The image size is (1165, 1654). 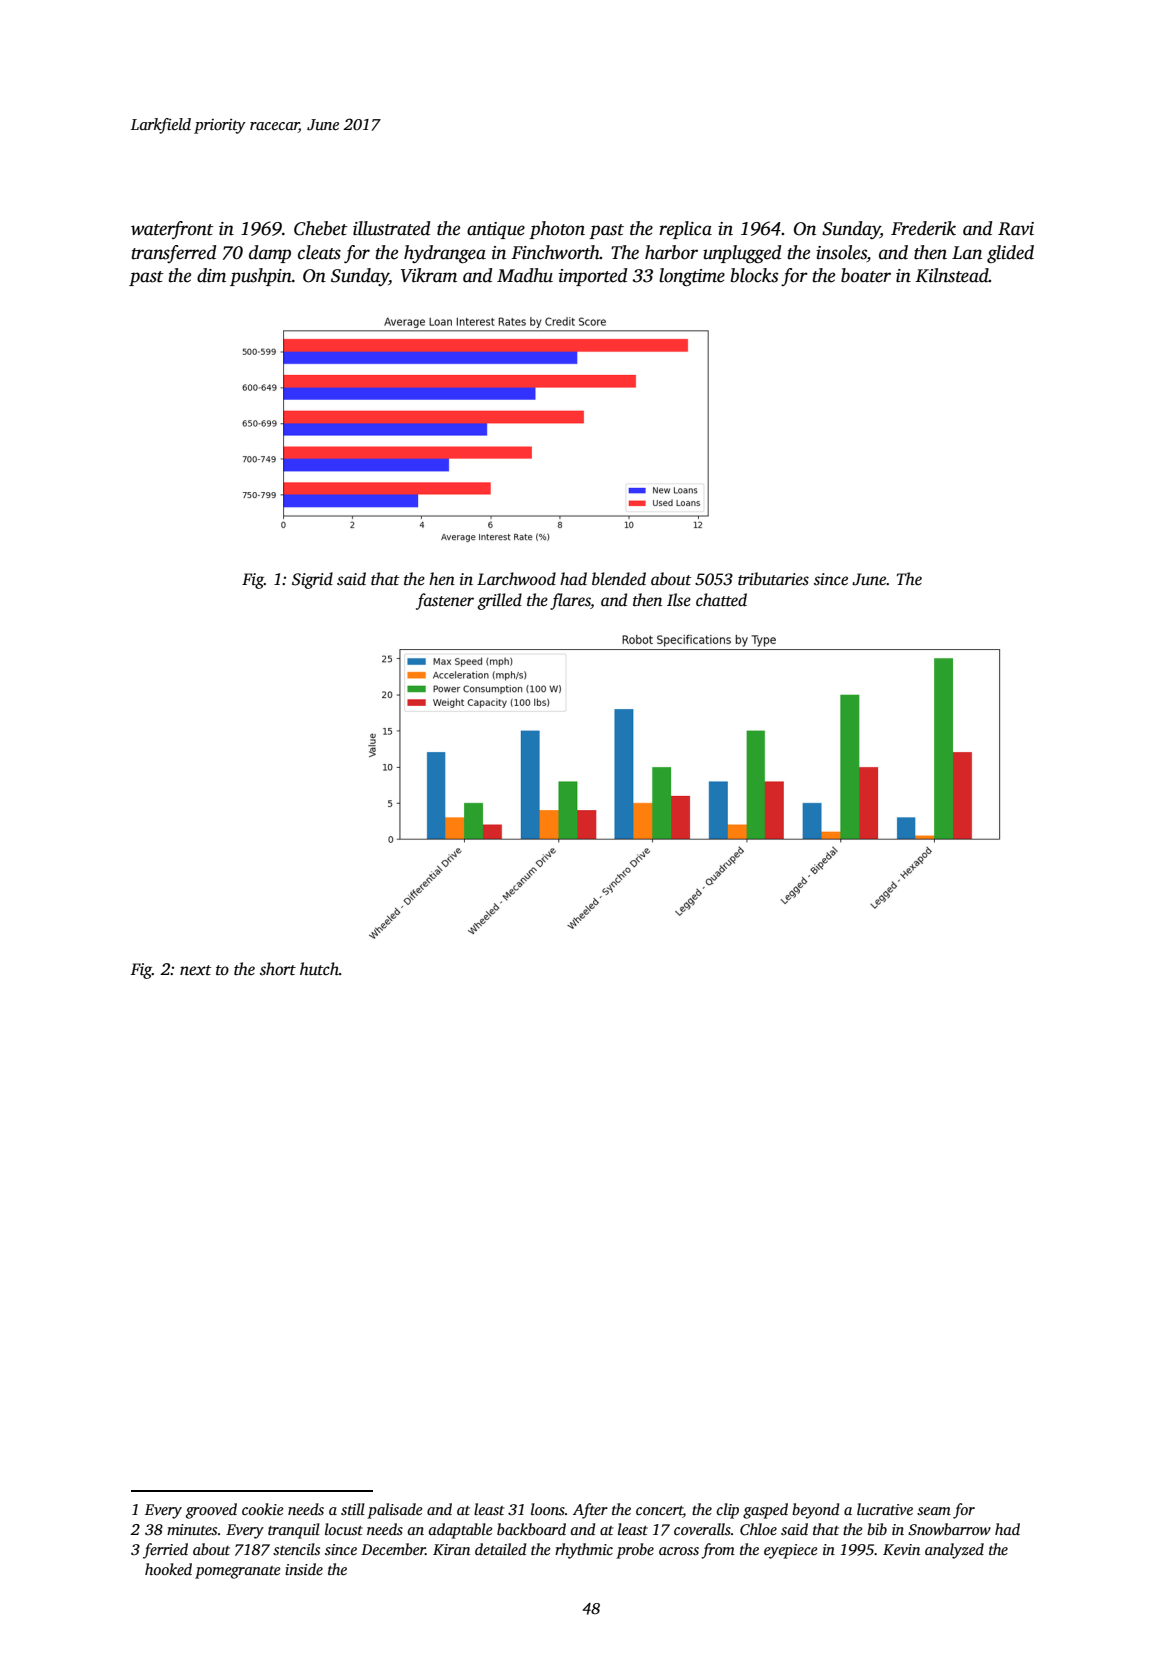 What do you see at coordinates (721, 599) in the screenshot?
I see `chatted` at bounding box center [721, 599].
